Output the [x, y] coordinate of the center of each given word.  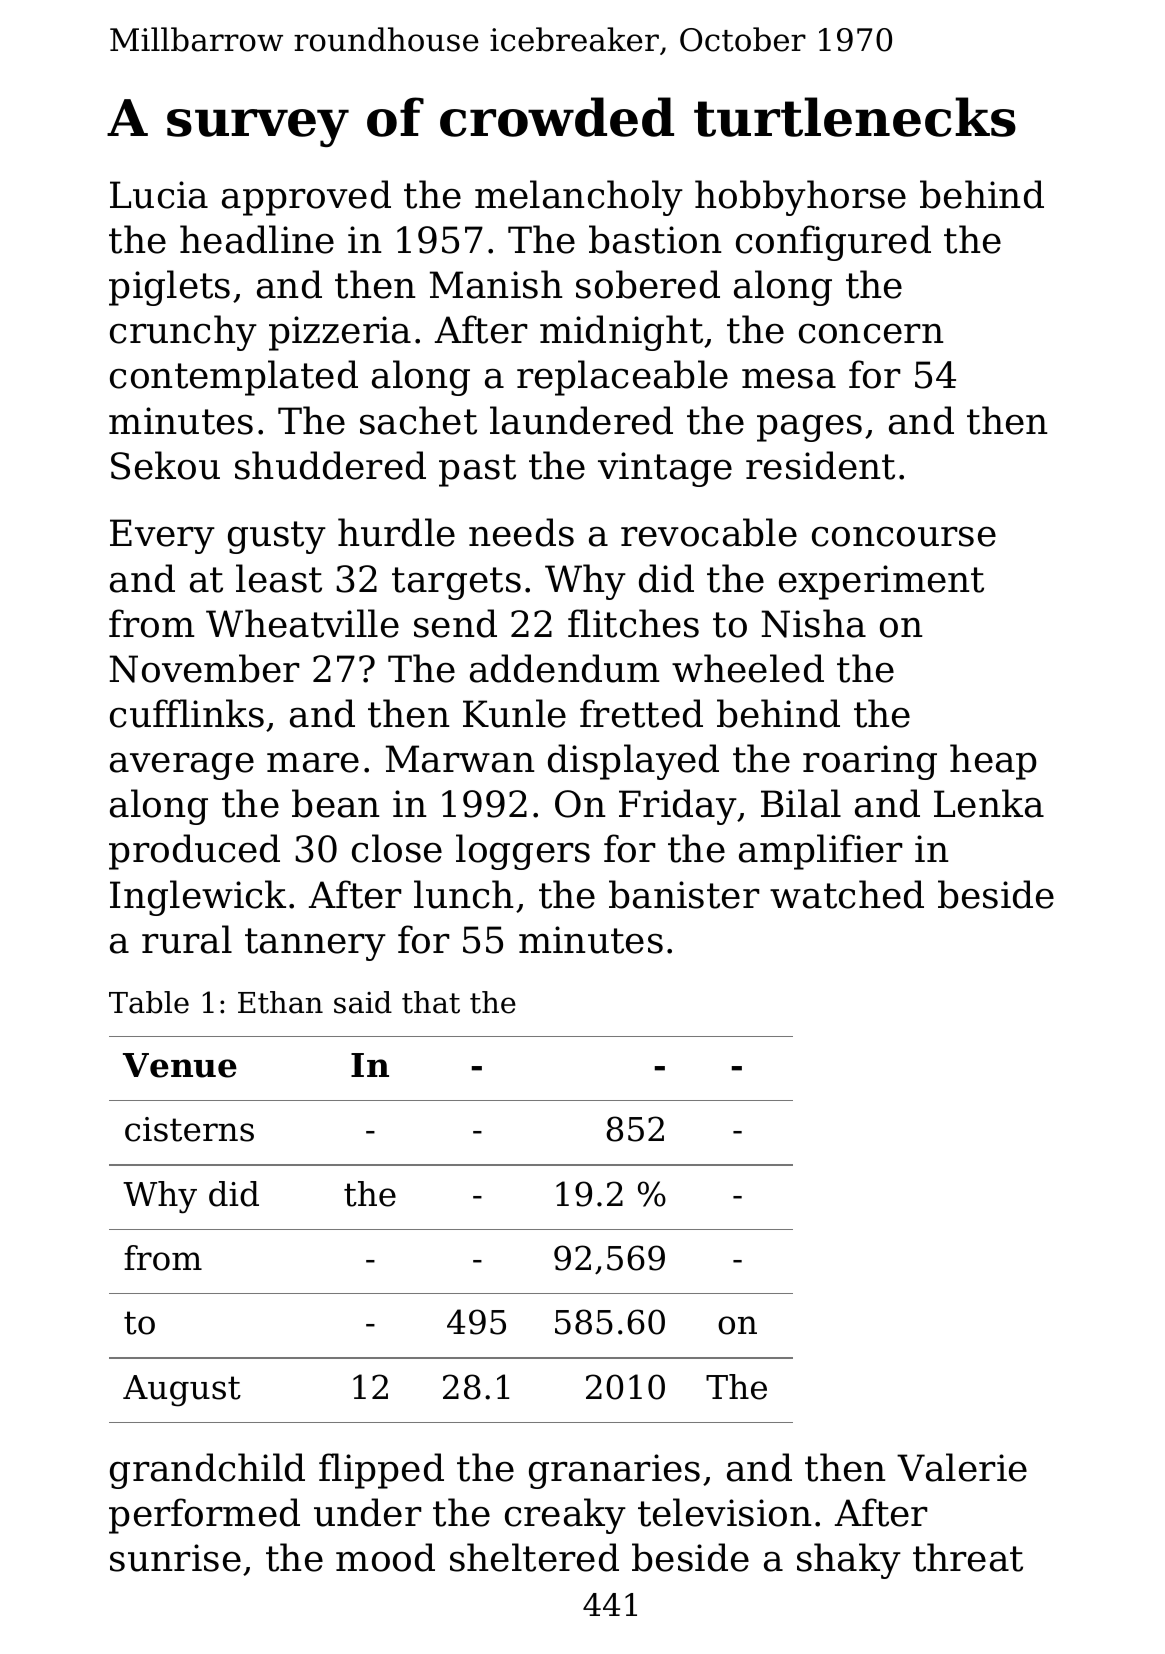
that [431, 1002]
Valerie [962, 1467]
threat [968, 1557]
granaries [614, 1471]
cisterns [189, 1129]
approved [306, 198]
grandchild [207, 1471]
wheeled [748, 668]
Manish [496, 284]
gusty [277, 537]
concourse [904, 537]
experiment [881, 582]
